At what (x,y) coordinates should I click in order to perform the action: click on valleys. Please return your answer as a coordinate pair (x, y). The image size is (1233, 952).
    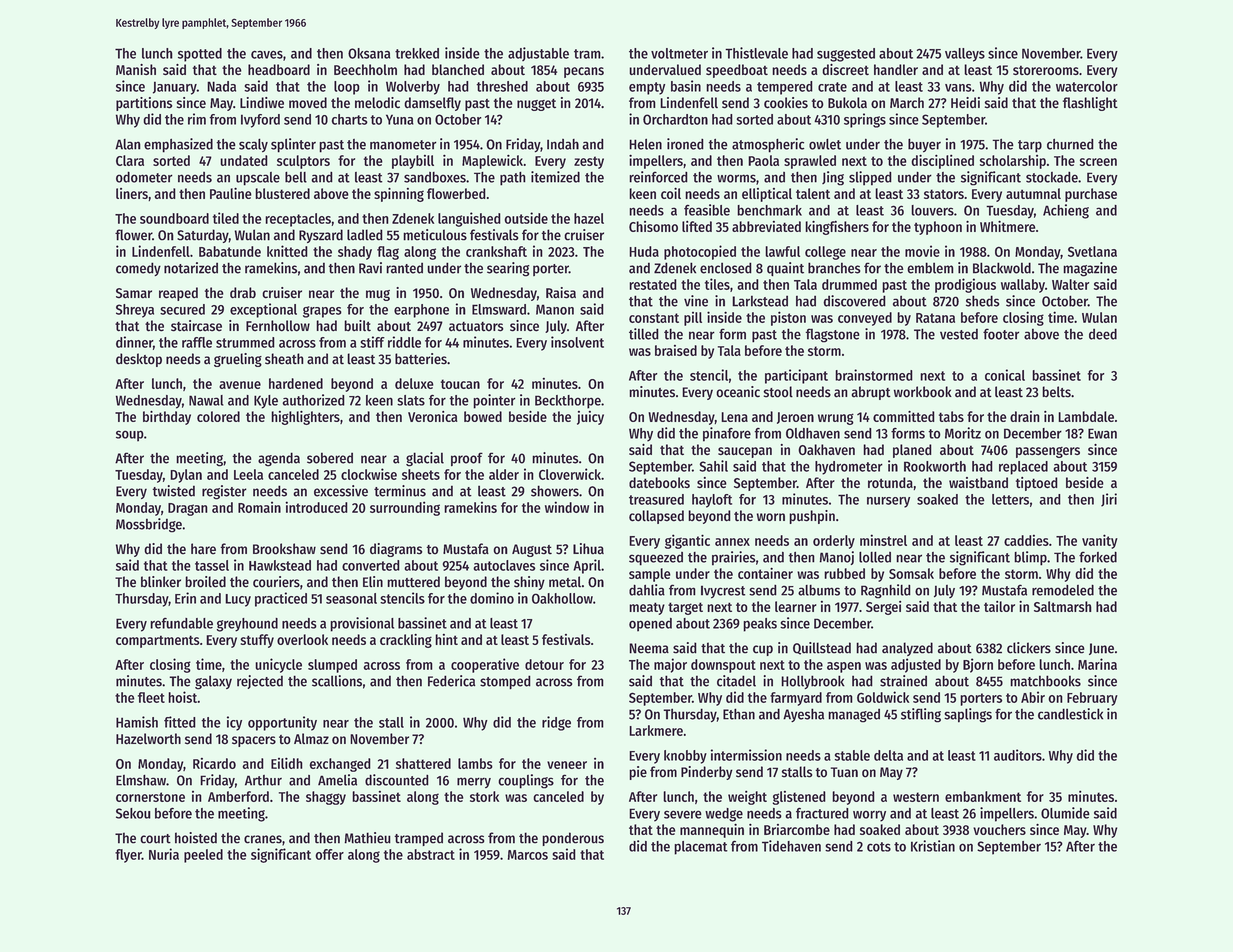
    Looking at the image, I should click on (965, 55).
